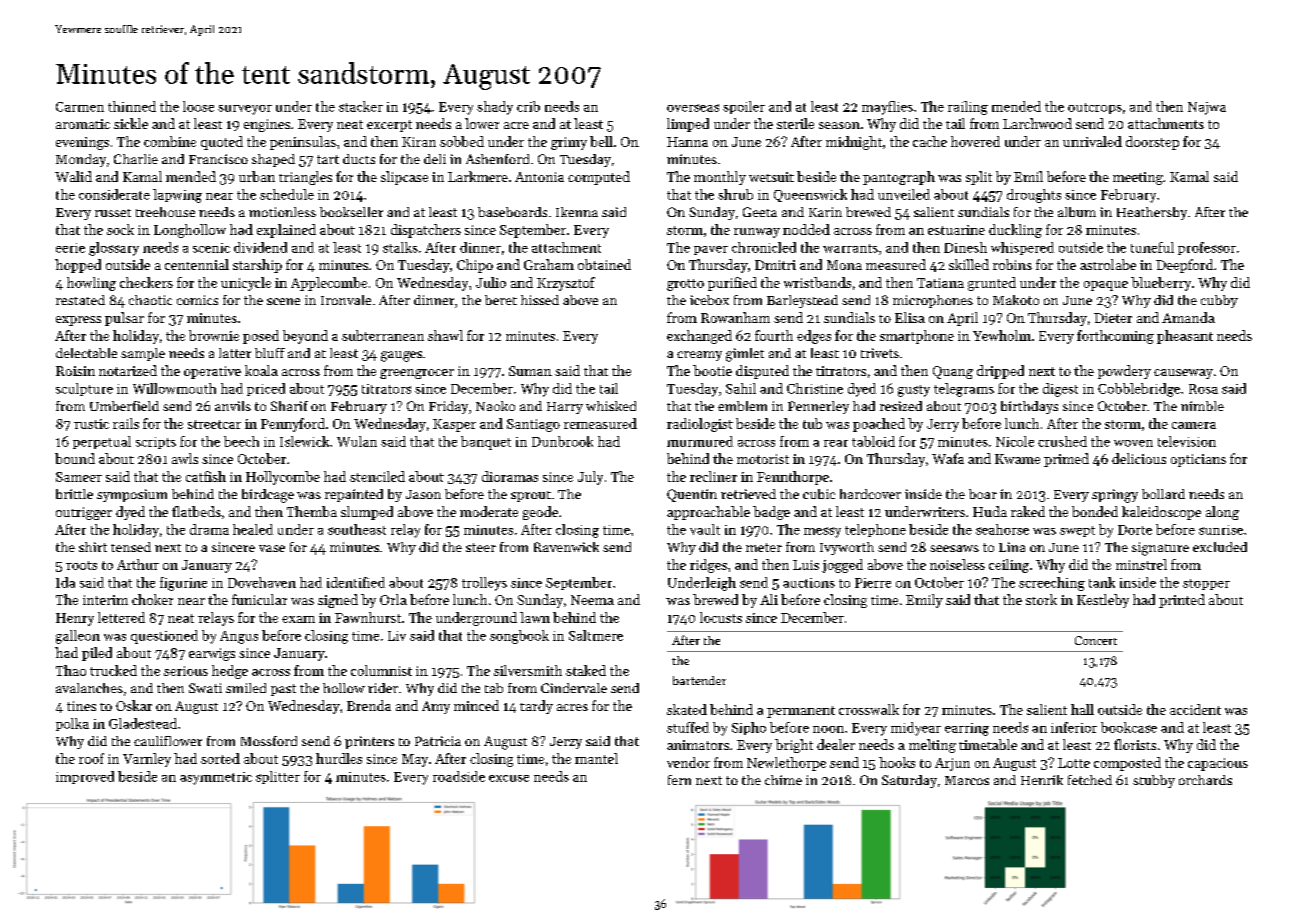  What do you see at coordinates (329, 284) in the screenshot?
I see `Applecombe` at bounding box center [329, 284].
